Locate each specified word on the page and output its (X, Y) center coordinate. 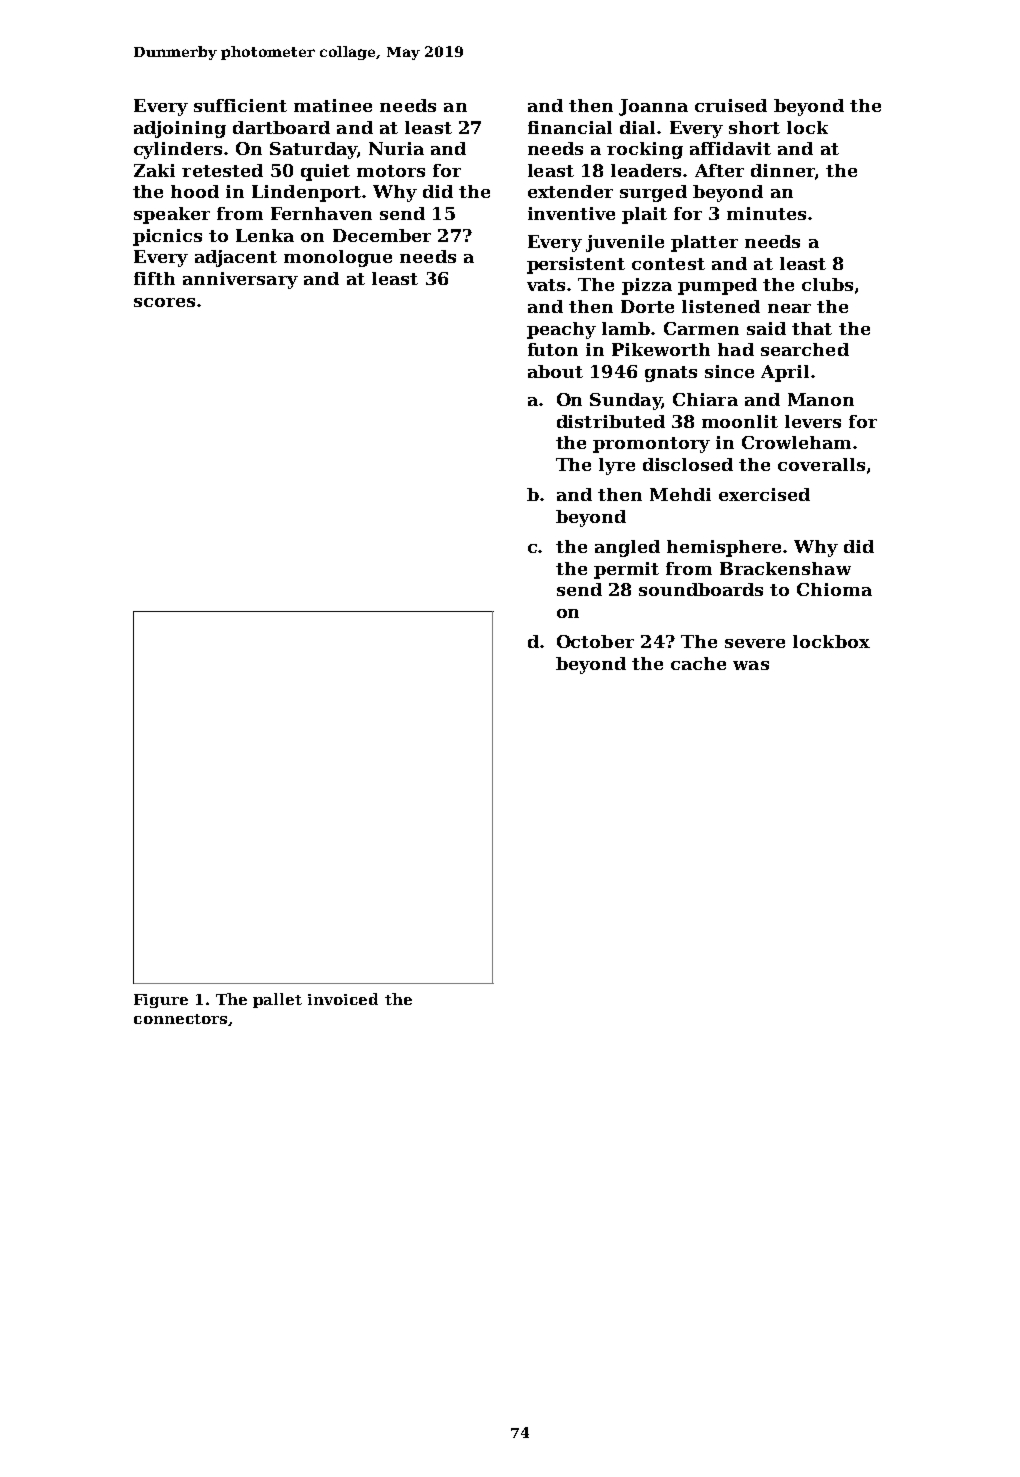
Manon (821, 399)
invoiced (343, 999)
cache (698, 663)
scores (164, 302)
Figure (161, 1001)
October (595, 641)
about (555, 371)
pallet (277, 1000)
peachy (561, 330)
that (812, 328)
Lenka (265, 235)
